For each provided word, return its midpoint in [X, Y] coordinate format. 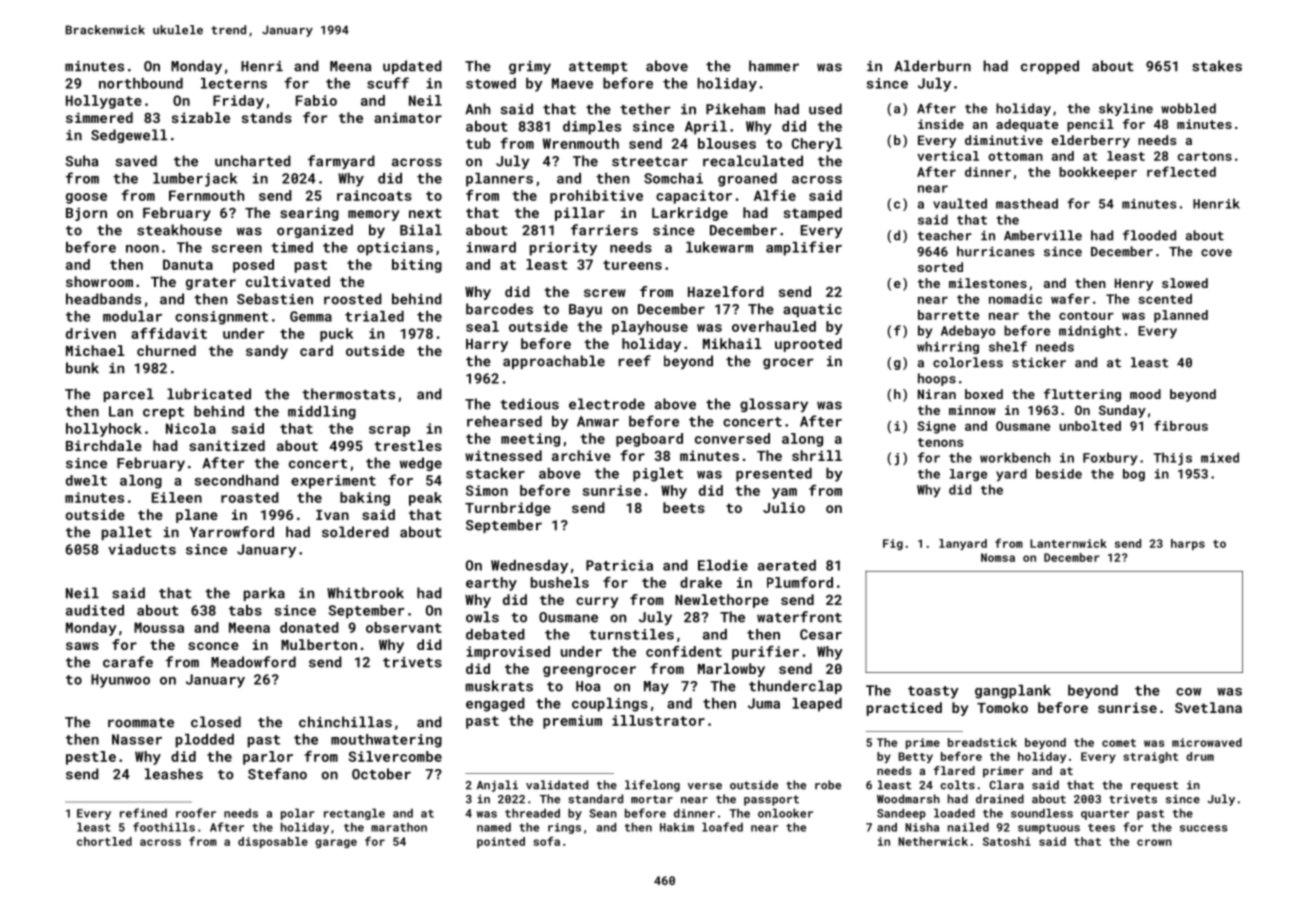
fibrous [1181, 425]
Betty [915, 757]
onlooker [785, 813]
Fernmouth [206, 195]
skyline [1126, 109]
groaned [747, 180]
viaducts [142, 549]
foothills [164, 827]
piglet [658, 475]
